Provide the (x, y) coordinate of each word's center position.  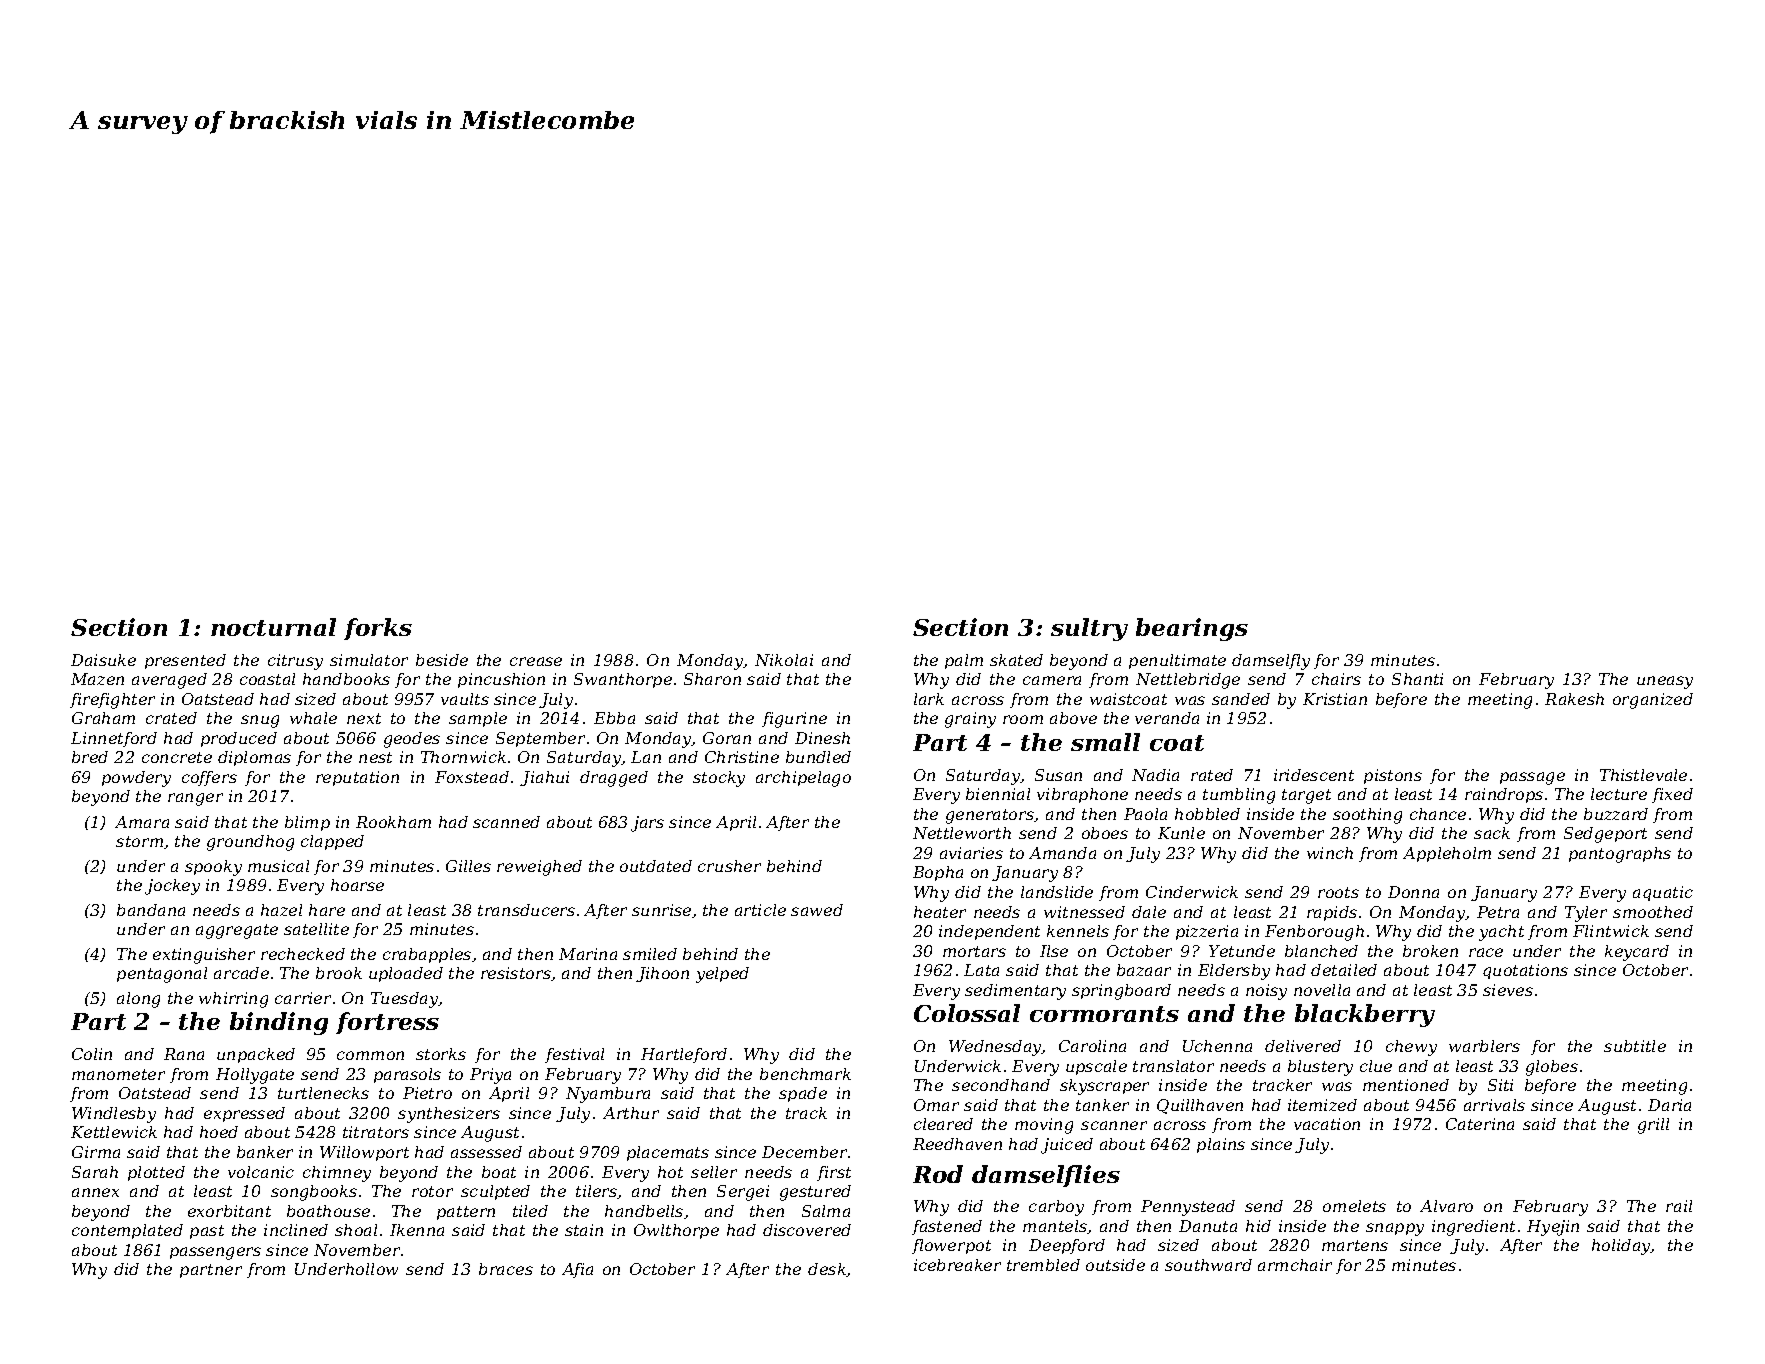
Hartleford (684, 1055)
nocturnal (273, 627)
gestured (815, 1193)
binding (279, 1023)
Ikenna (417, 1230)
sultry (1089, 629)
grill (1653, 1126)
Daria (1669, 1105)
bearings (1192, 629)
